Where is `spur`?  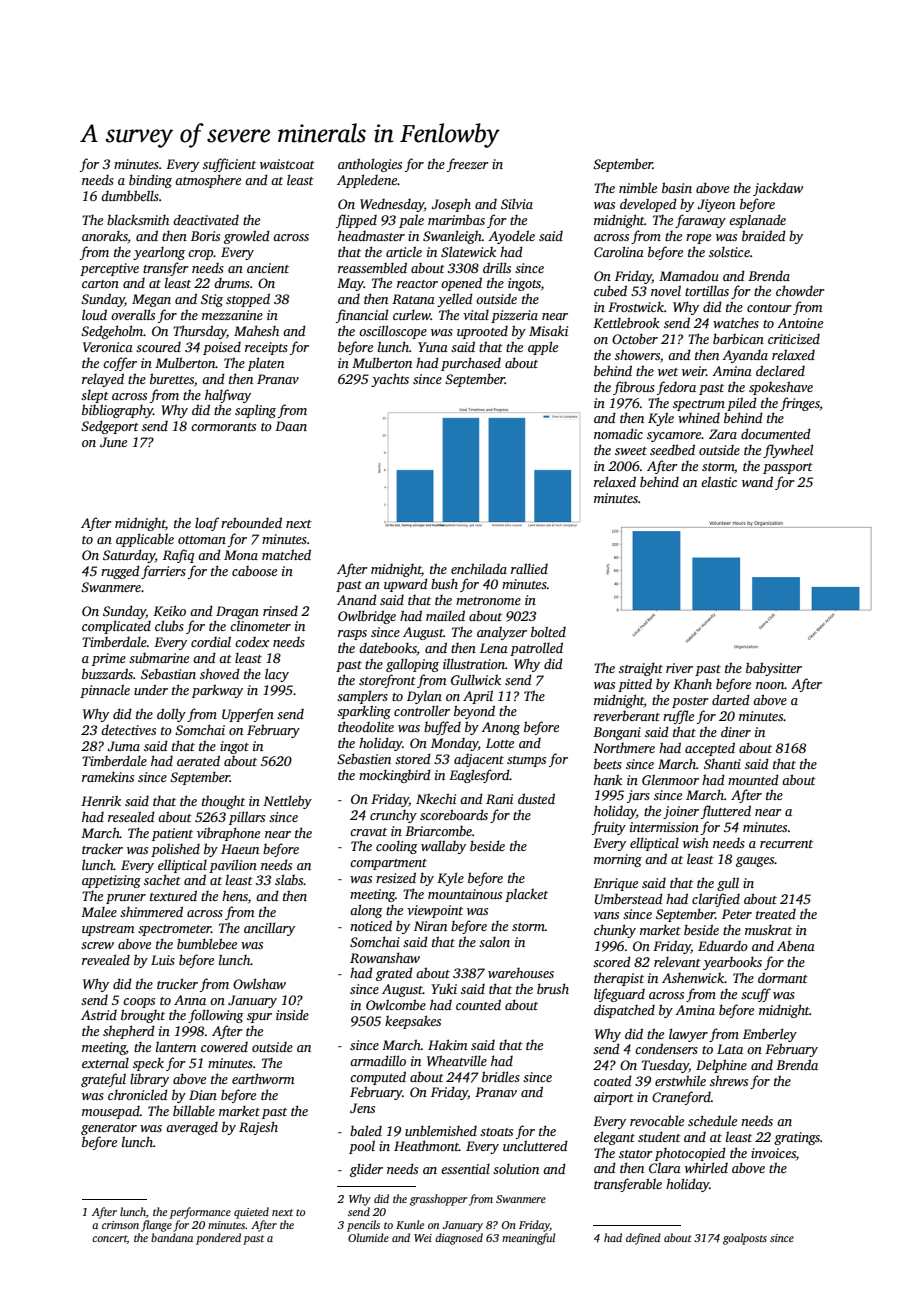
spur is located at coordinates (259, 1018).
